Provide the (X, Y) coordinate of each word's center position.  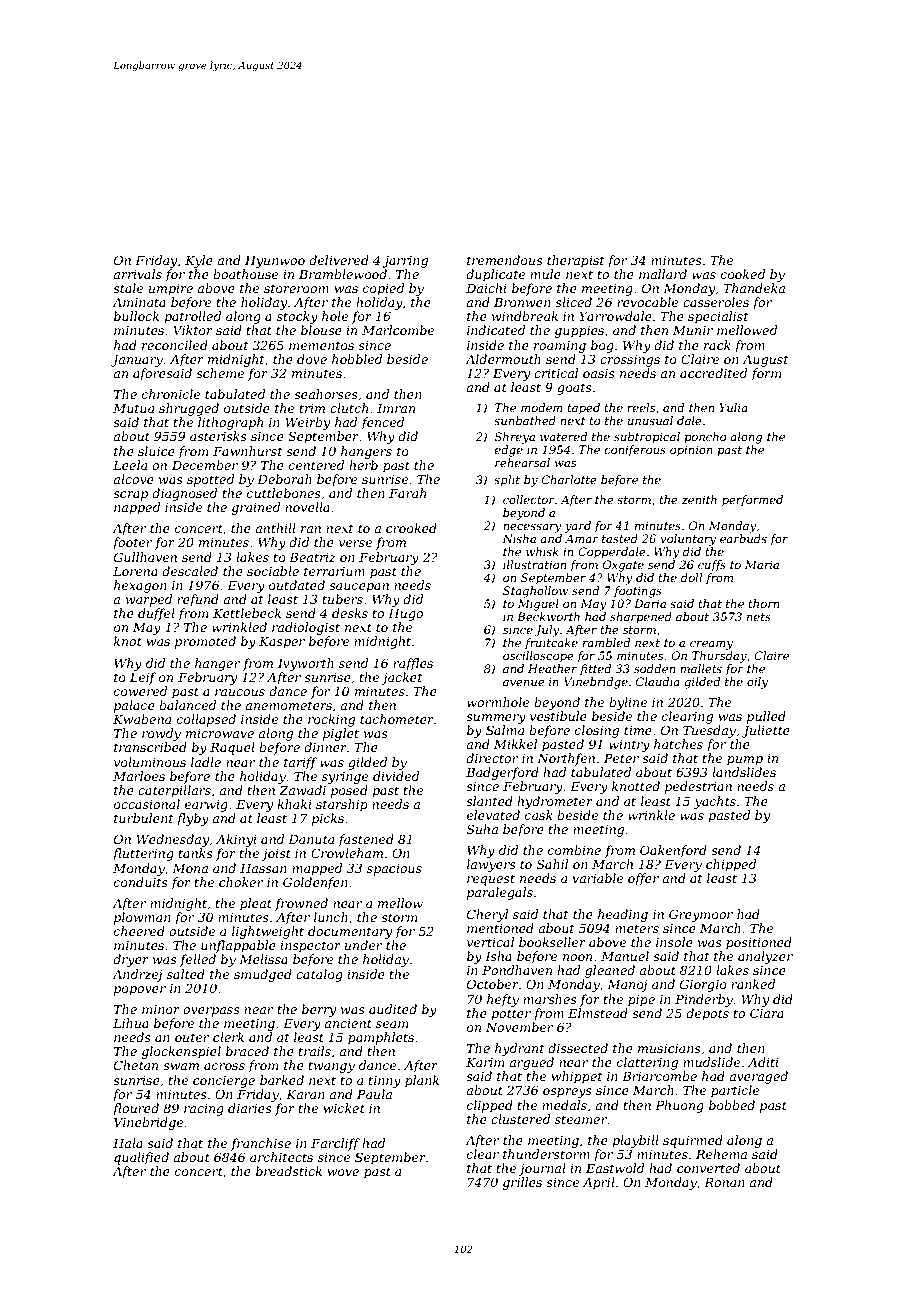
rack (717, 345)
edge (509, 451)
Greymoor (701, 915)
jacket (401, 678)
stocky (297, 317)
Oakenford (673, 851)
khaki (294, 804)
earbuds (743, 538)
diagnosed (184, 494)
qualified (141, 1158)
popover (140, 991)
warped (149, 600)
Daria (650, 603)
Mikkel (515, 744)
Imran (396, 408)
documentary (350, 932)
